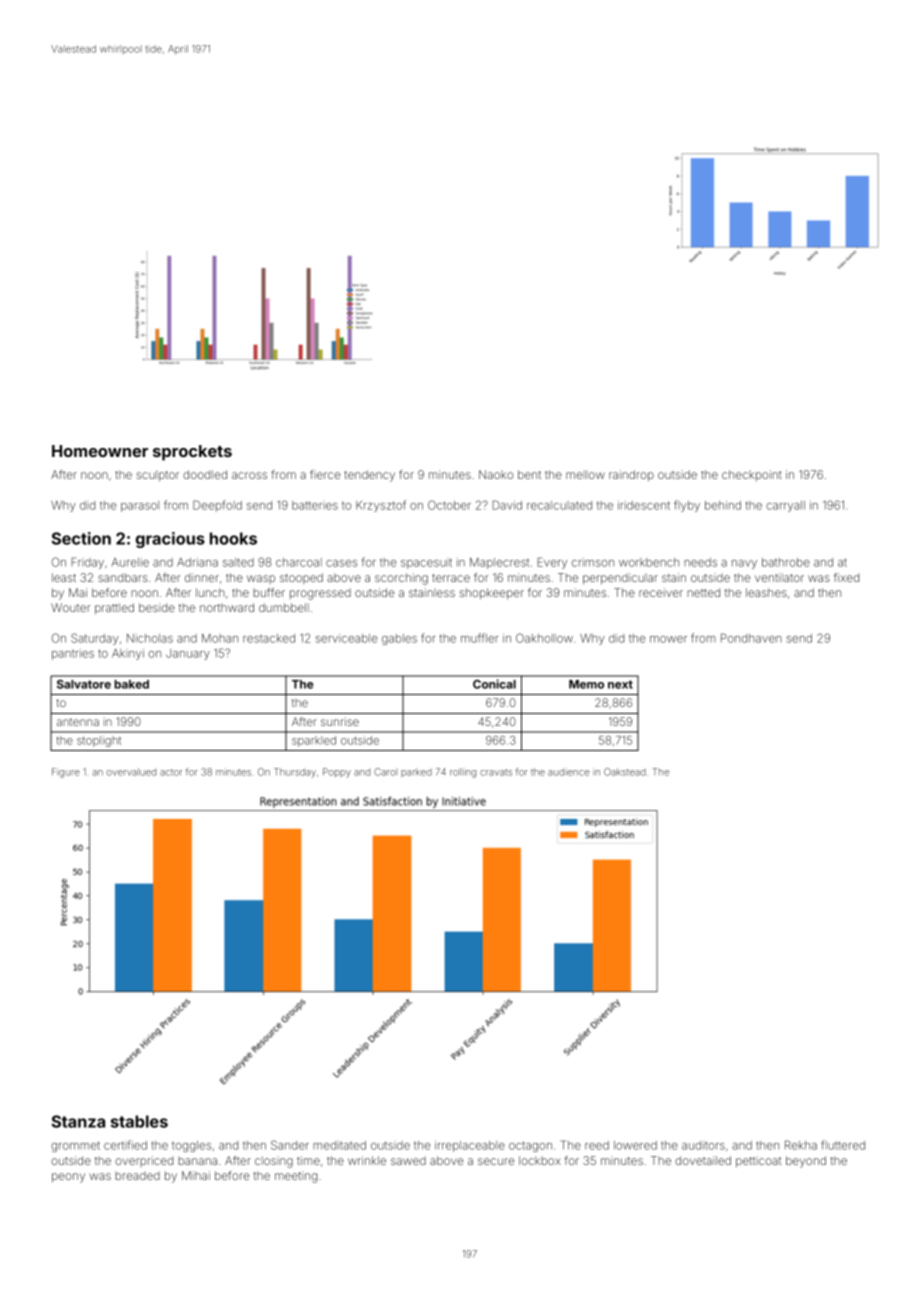 This image has width=924, height=1308. Describe the element at coordinates (843, 1145) in the image. I see `fluttered` at that location.
